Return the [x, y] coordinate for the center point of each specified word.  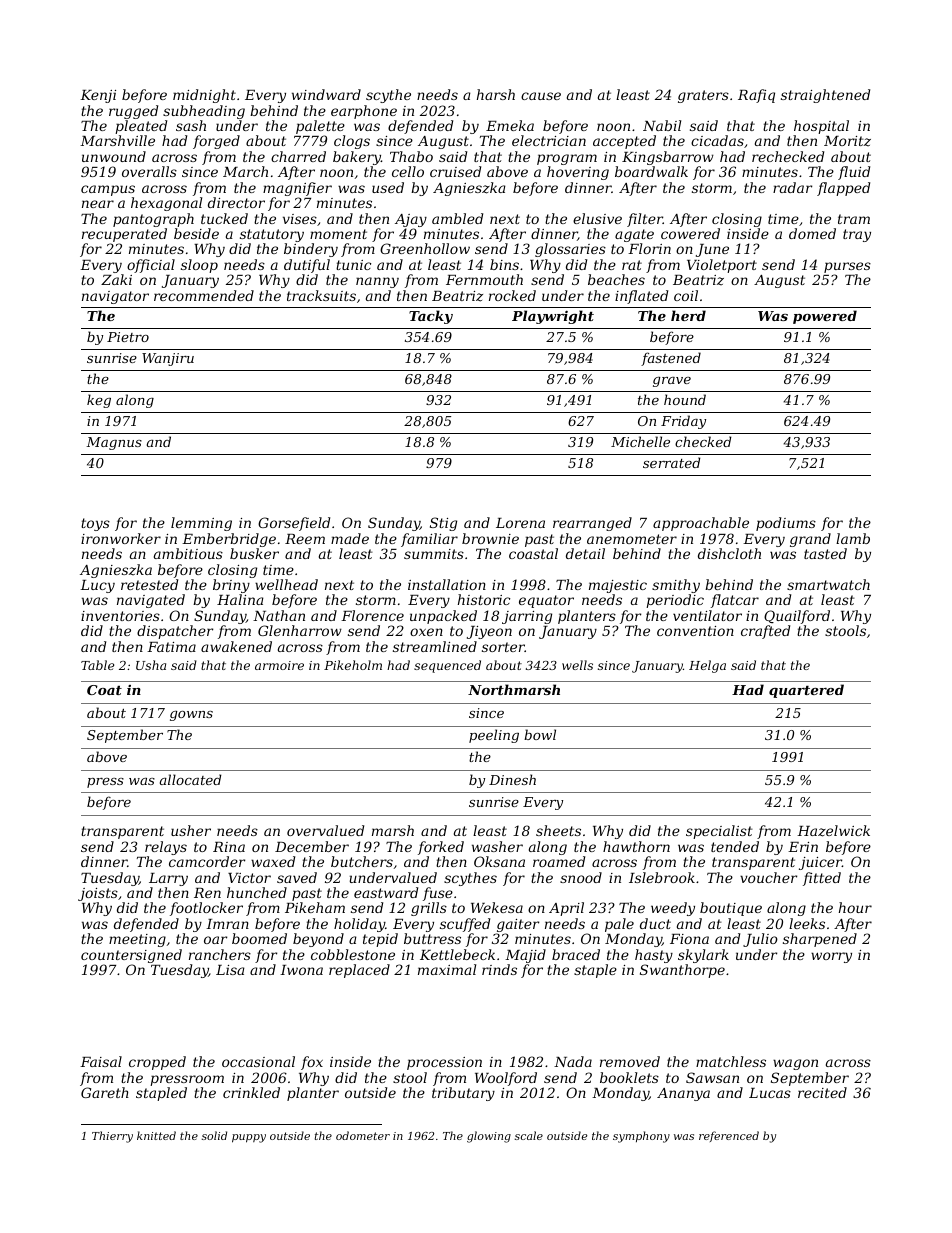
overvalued [325, 830]
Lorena [520, 523]
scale [529, 1135]
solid [214, 1135]
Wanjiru [168, 359]
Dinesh [512, 779]
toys [95, 524]
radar [792, 187]
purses [847, 267]
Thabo [411, 156]
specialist [719, 832]
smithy [676, 586]
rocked [512, 295]
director [236, 202]
